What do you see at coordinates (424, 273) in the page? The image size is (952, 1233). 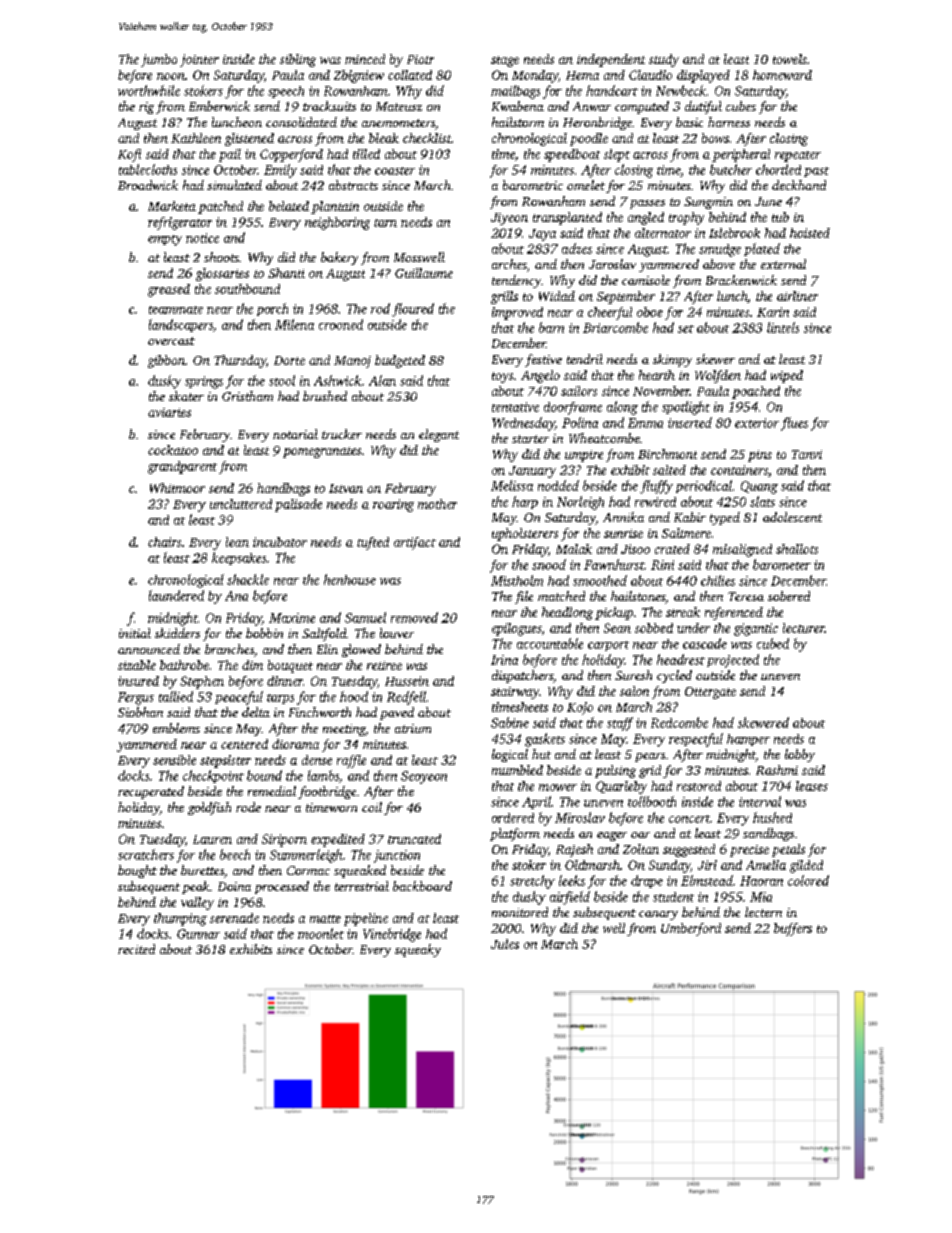 I see `Guillaume` at bounding box center [424, 273].
